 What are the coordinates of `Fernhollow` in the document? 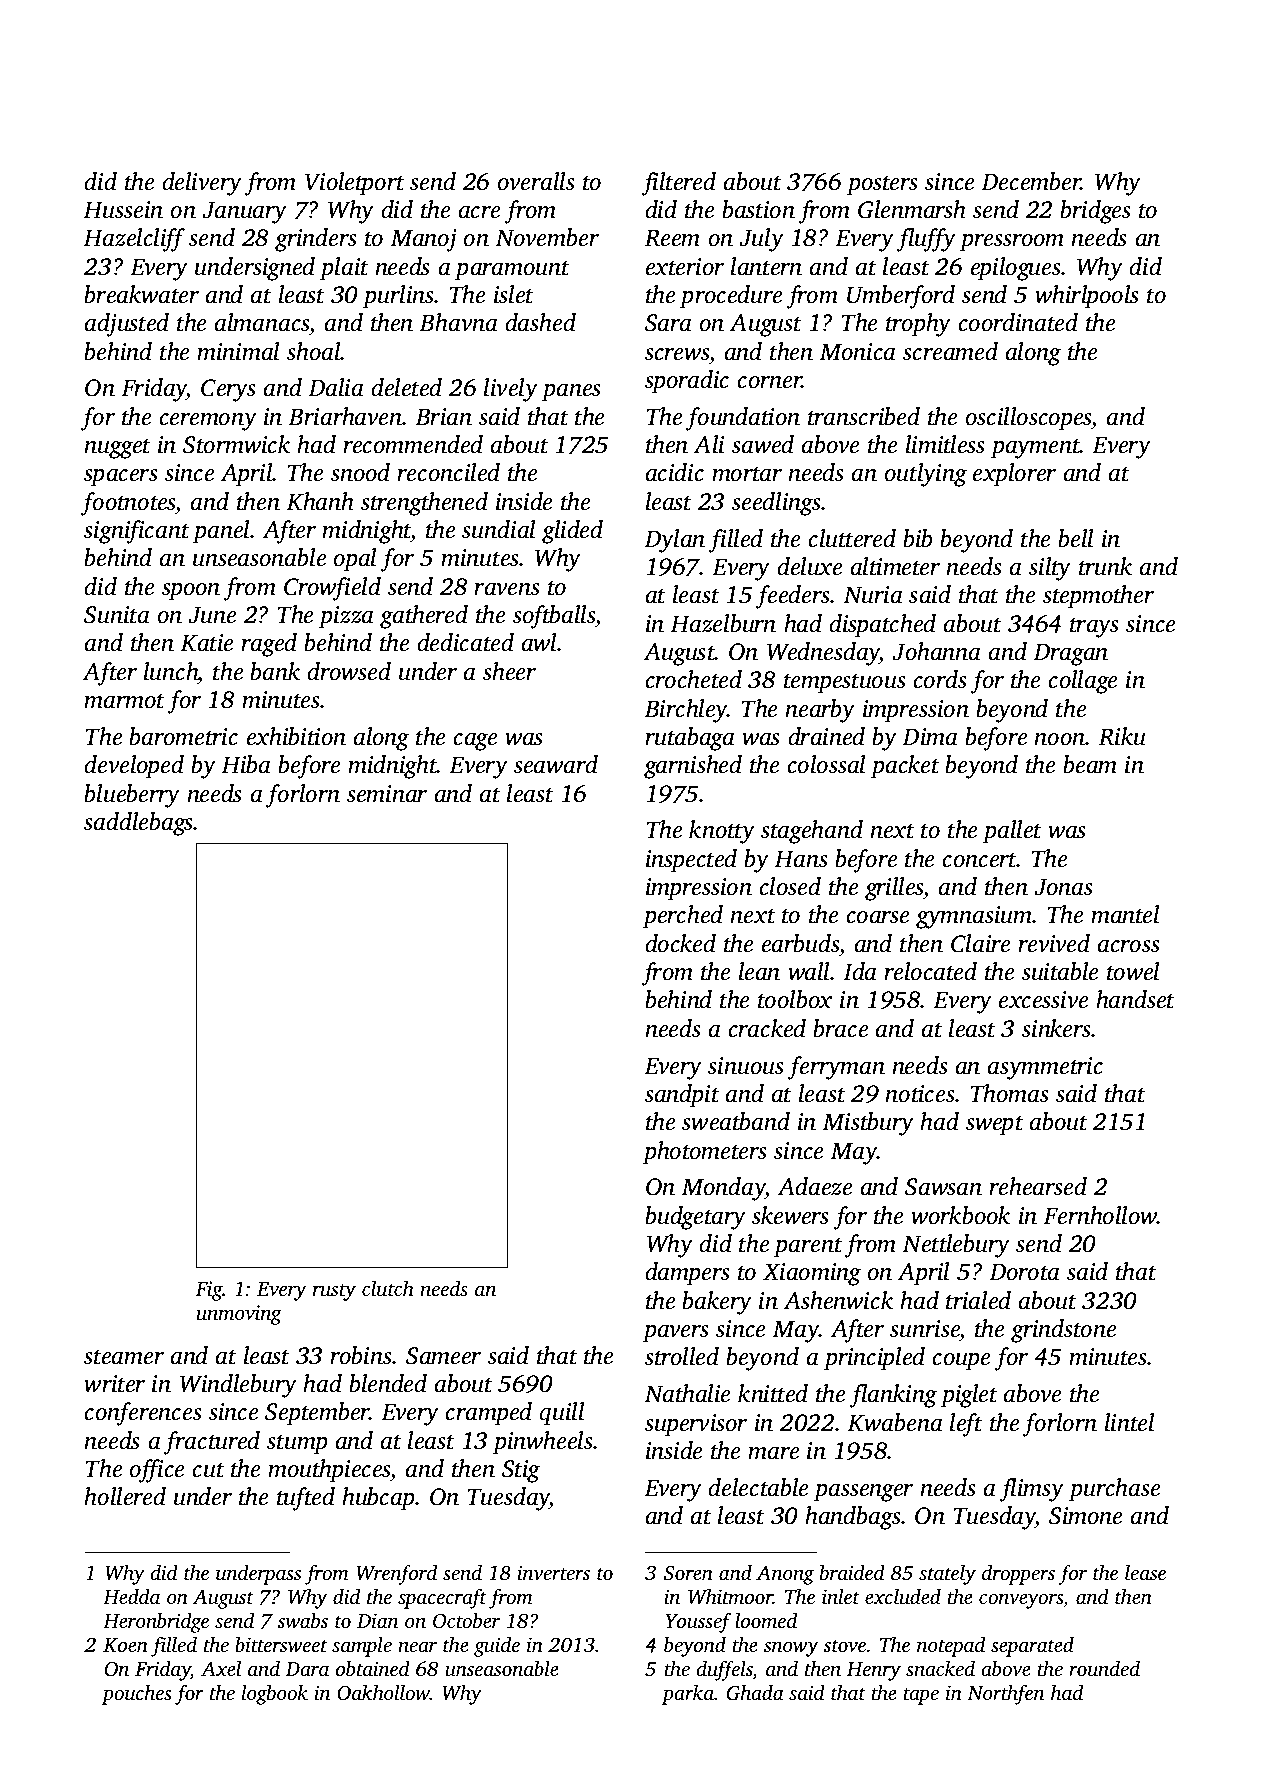 It's located at (1100, 1215).
